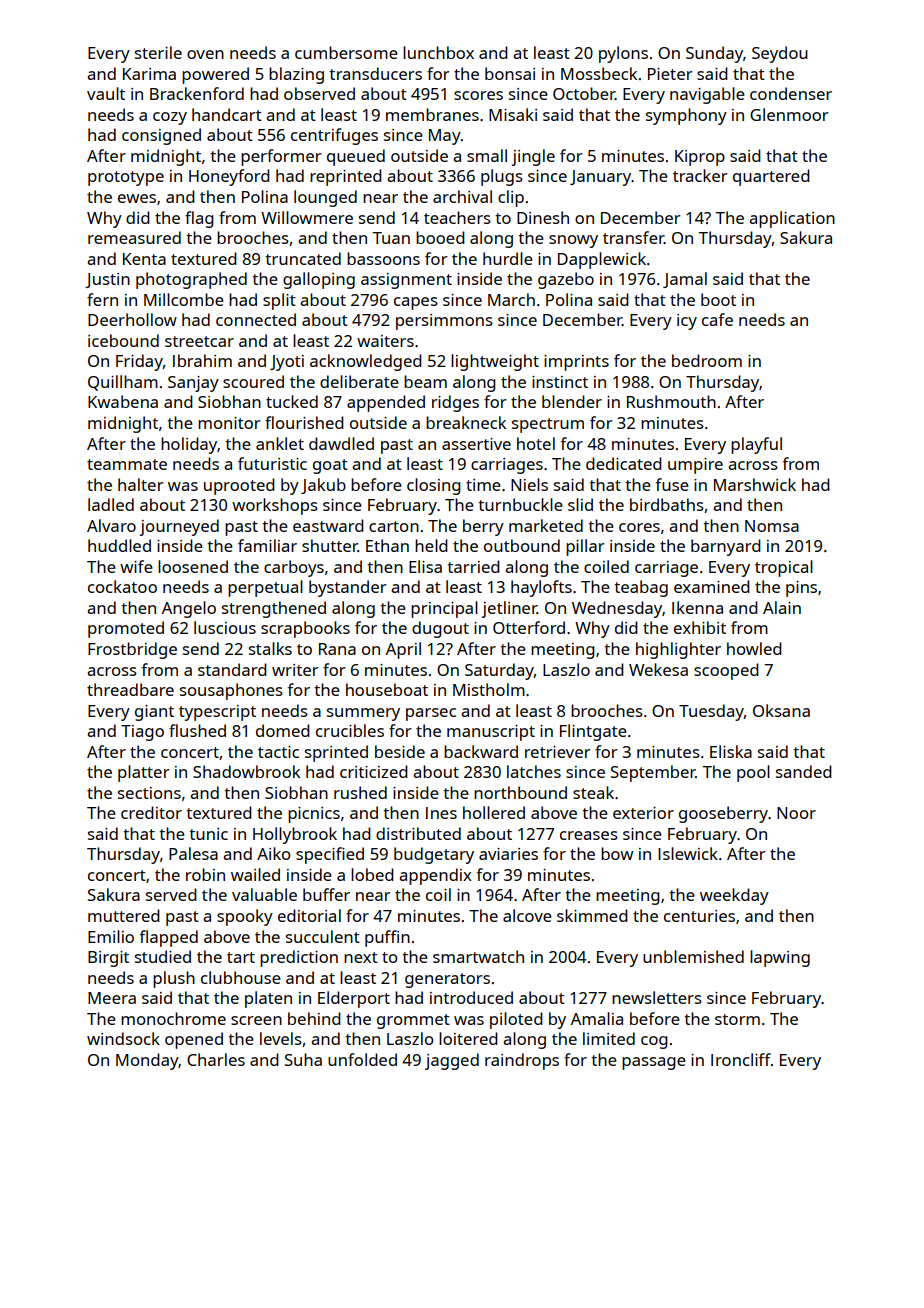 This screenshot has height=1308, width=924. I want to click on clip, so click(511, 198).
